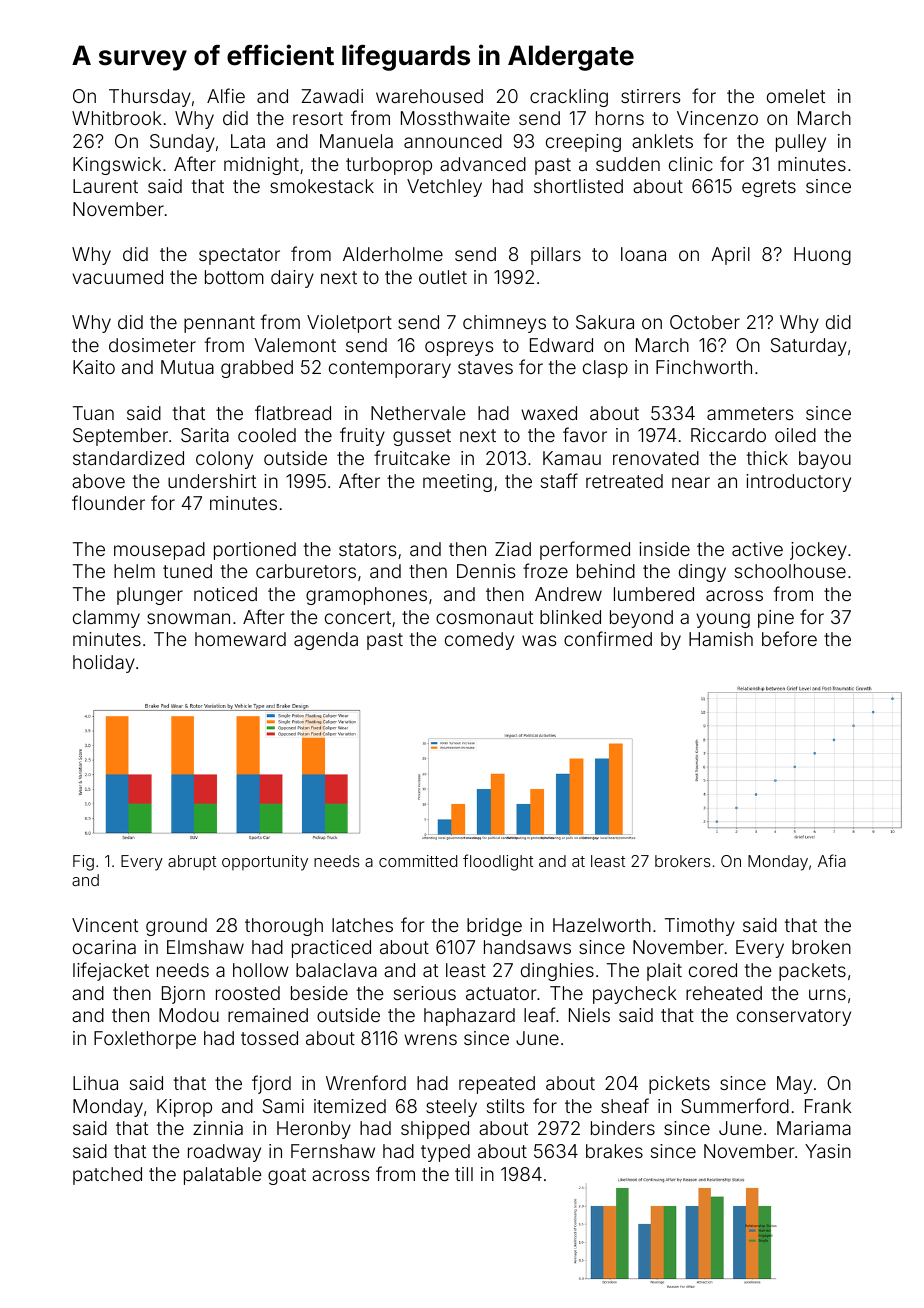  I want to click on turboprop, so click(389, 166).
